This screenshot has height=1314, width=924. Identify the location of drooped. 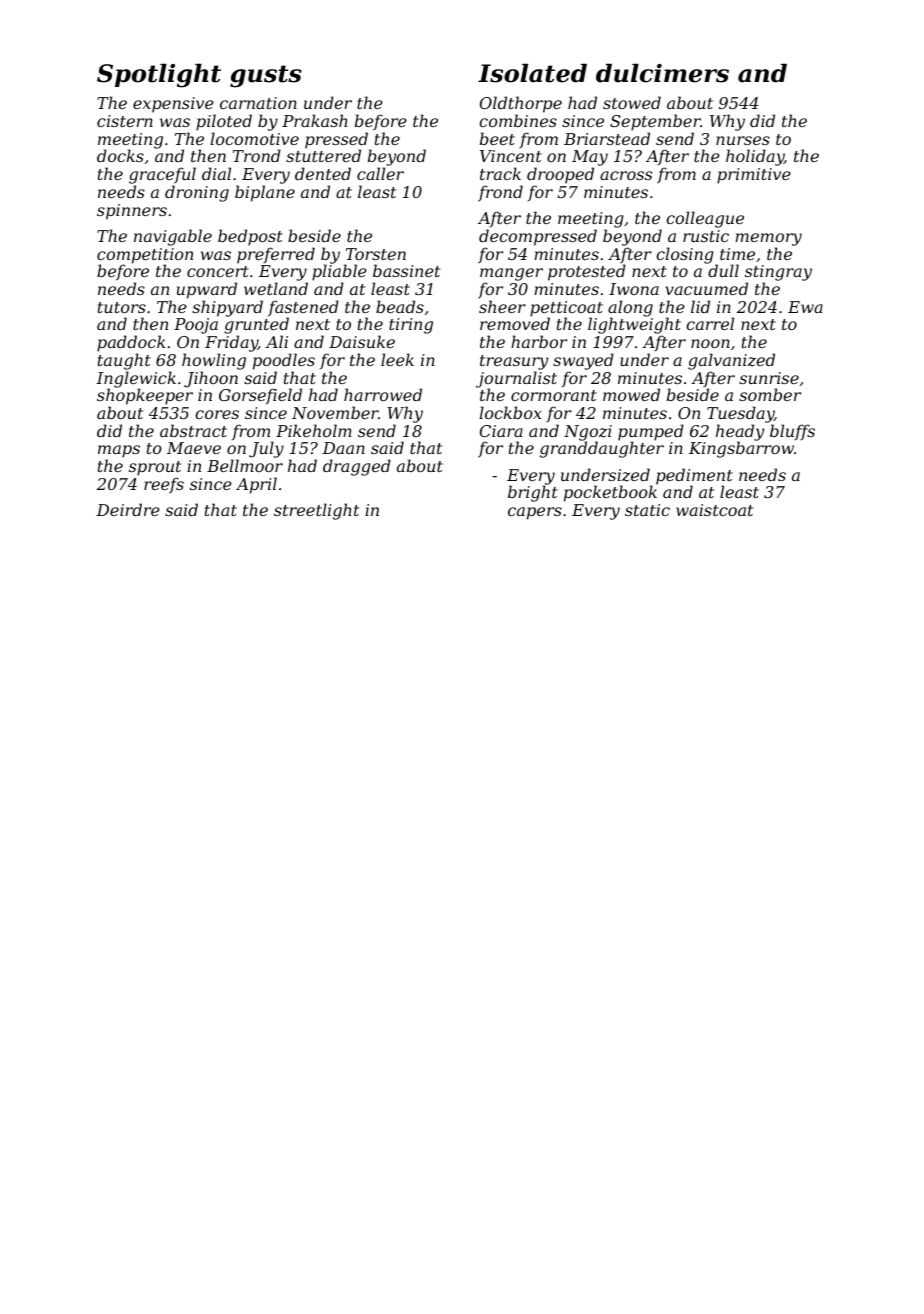
(560, 175).
